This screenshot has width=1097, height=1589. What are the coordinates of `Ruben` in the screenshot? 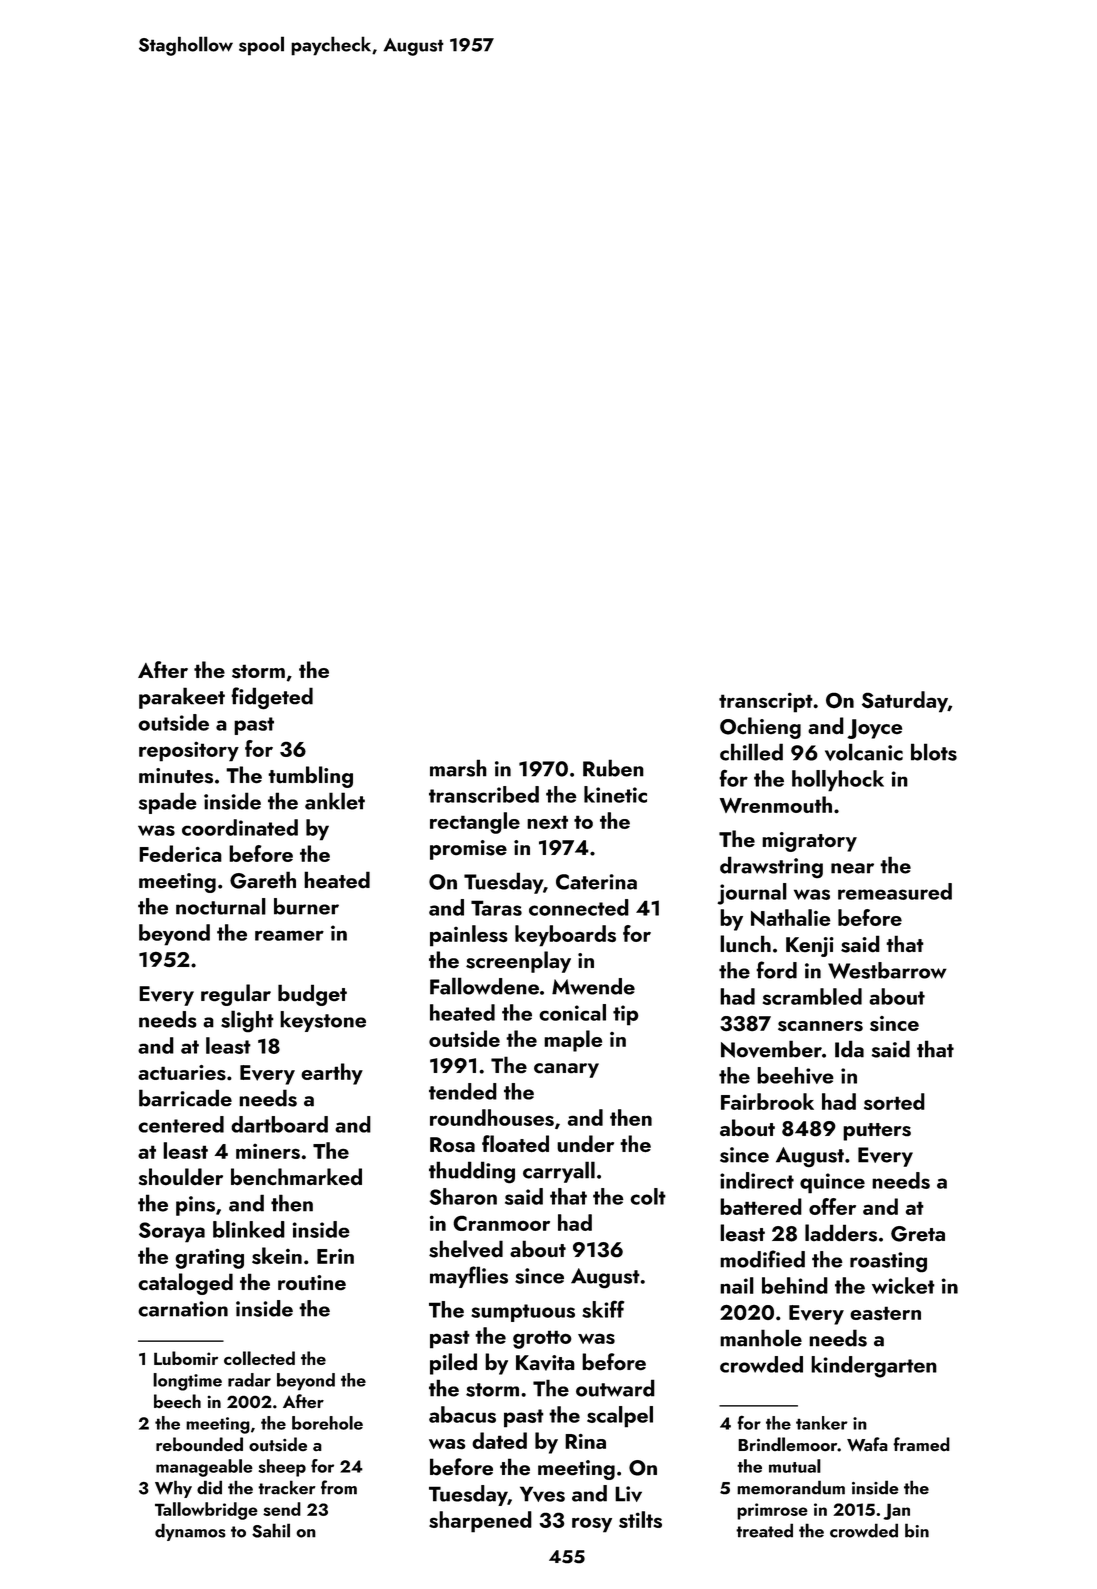 It's located at (613, 768).
